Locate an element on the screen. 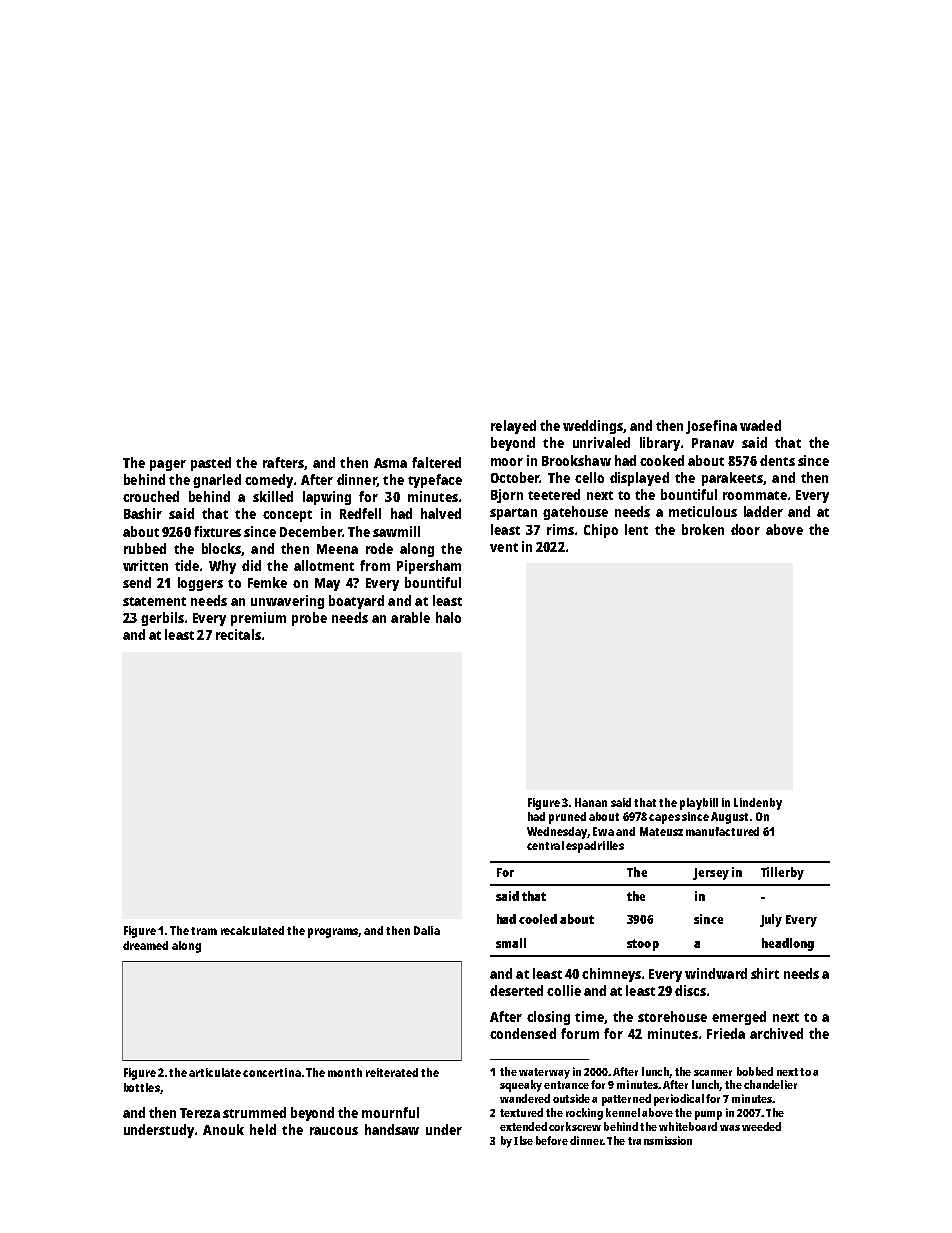 The image size is (952, 1233). reiterated is located at coordinates (392, 1072).
